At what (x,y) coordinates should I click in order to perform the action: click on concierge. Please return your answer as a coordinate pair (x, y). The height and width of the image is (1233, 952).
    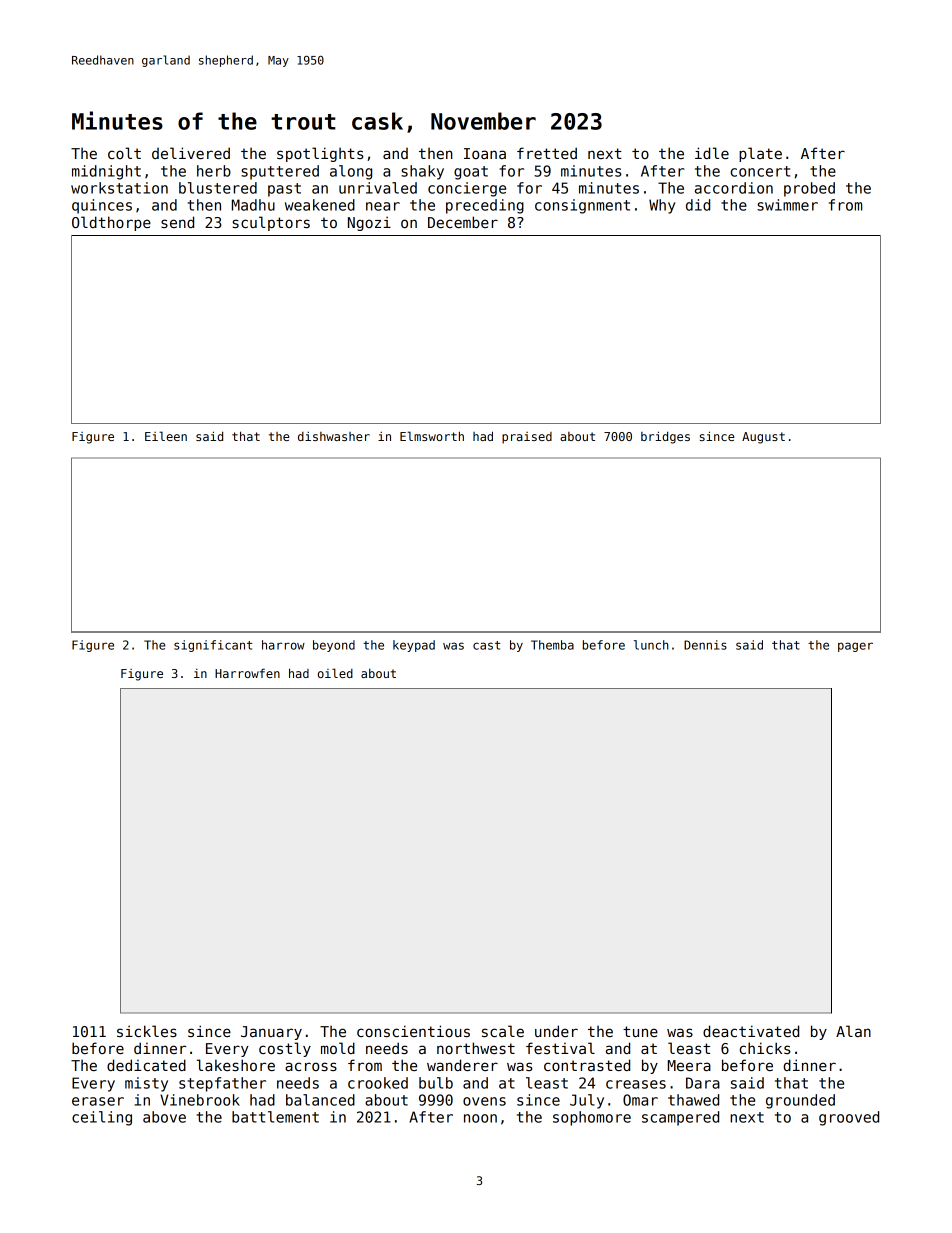
    Looking at the image, I should click on (467, 189).
